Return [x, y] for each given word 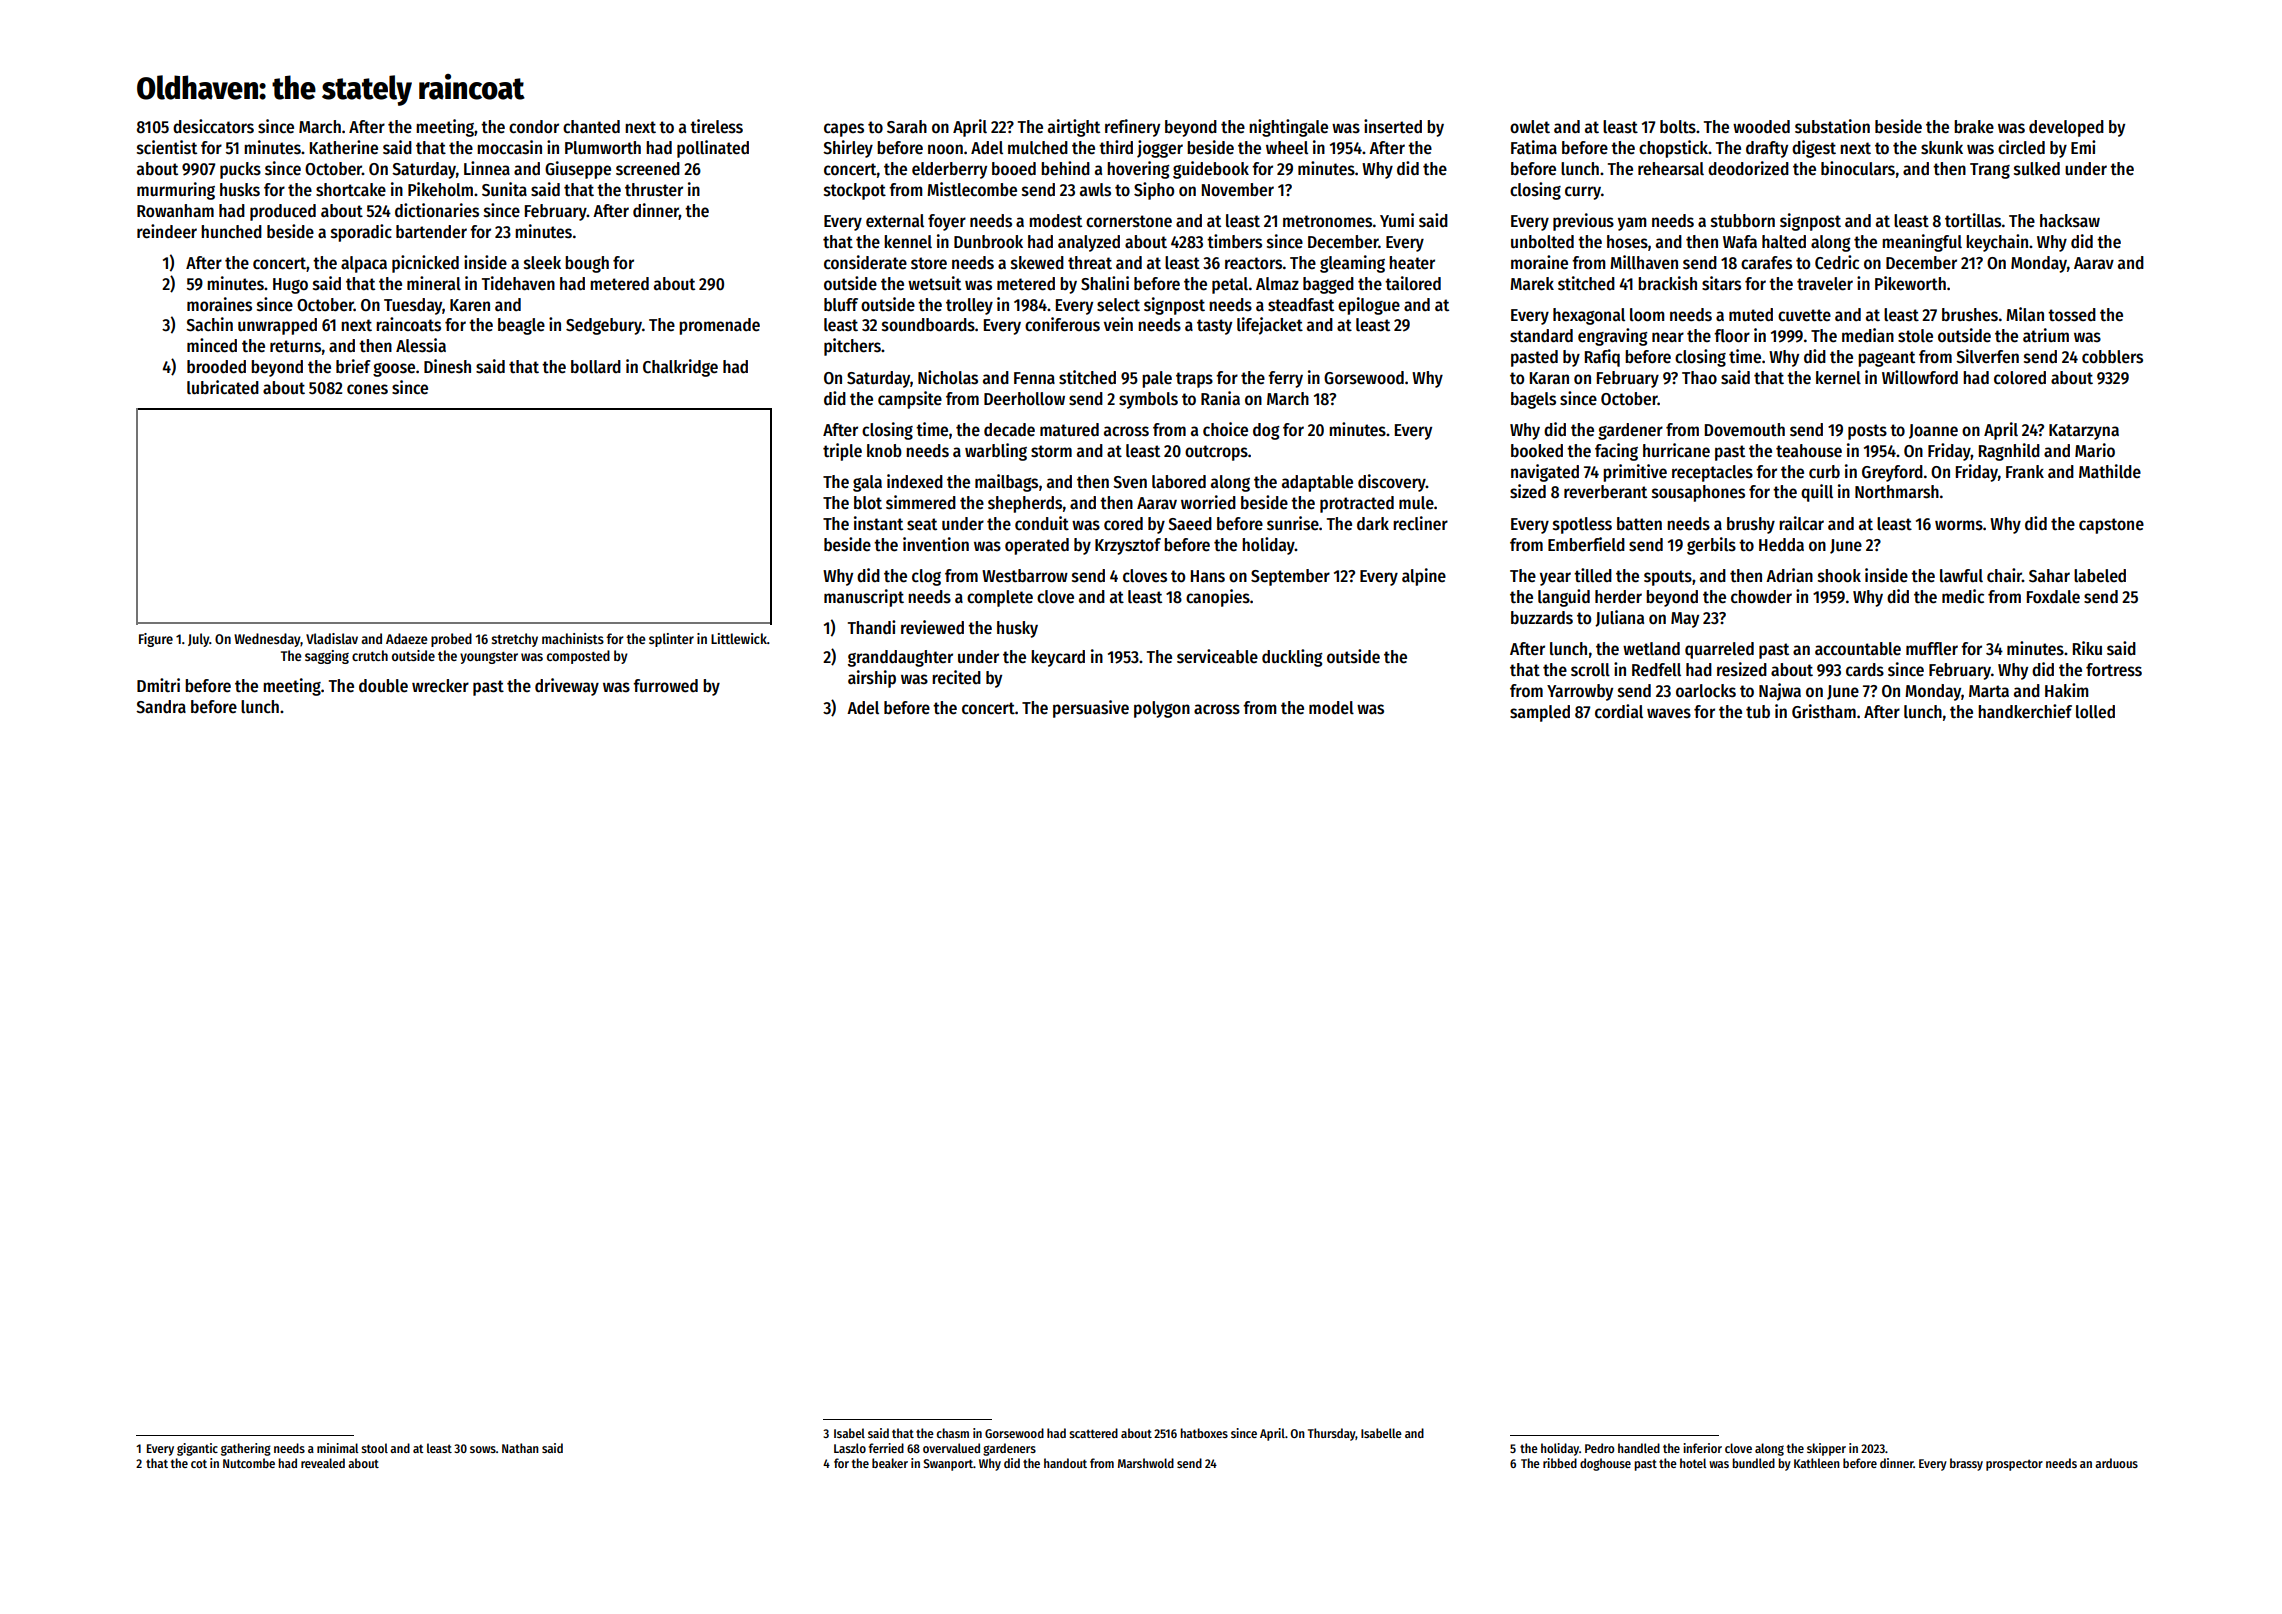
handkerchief [2025, 711]
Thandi [872, 627]
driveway [567, 687]
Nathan [520, 1448]
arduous [2116, 1463]
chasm [952, 1433]
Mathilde [2110, 471]
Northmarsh [1897, 492]
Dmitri [158, 685]
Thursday [1332, 1434]
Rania [1220, 398]
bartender [431, 232]
